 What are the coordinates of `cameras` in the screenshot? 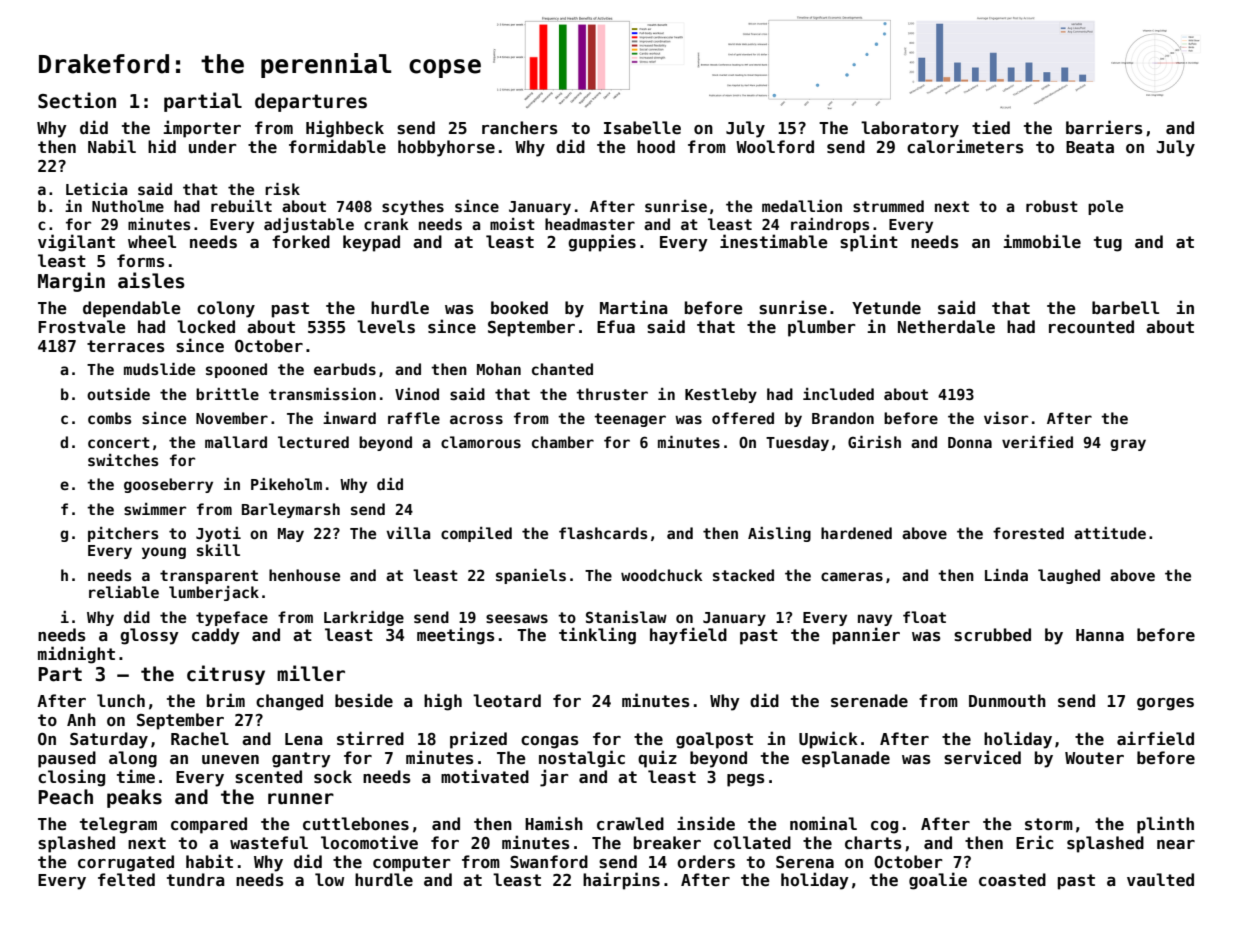 It's located at (852, 576).
